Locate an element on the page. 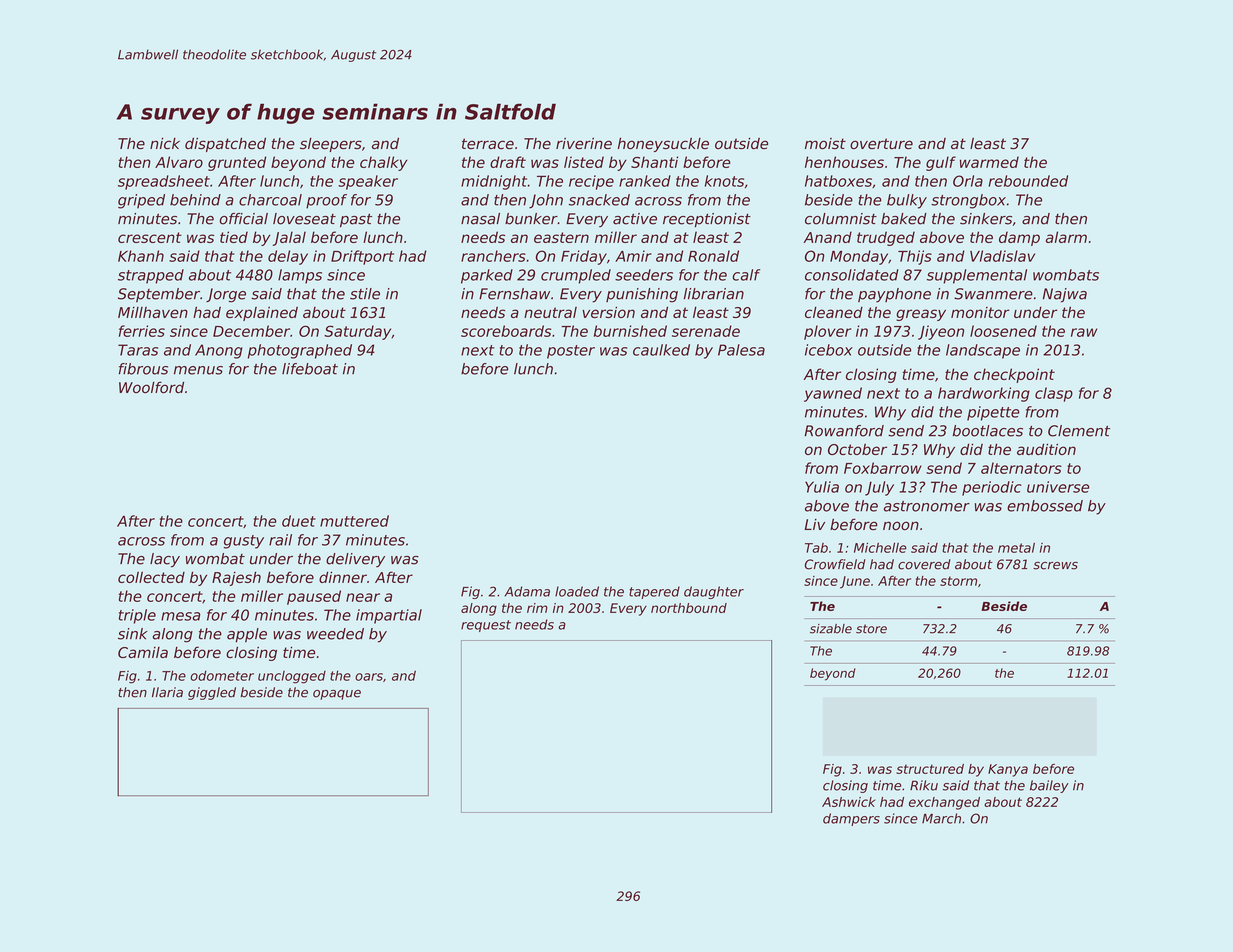 The height and width of the page is (952, 1233). terrace is located at coordinates (488, 144).
